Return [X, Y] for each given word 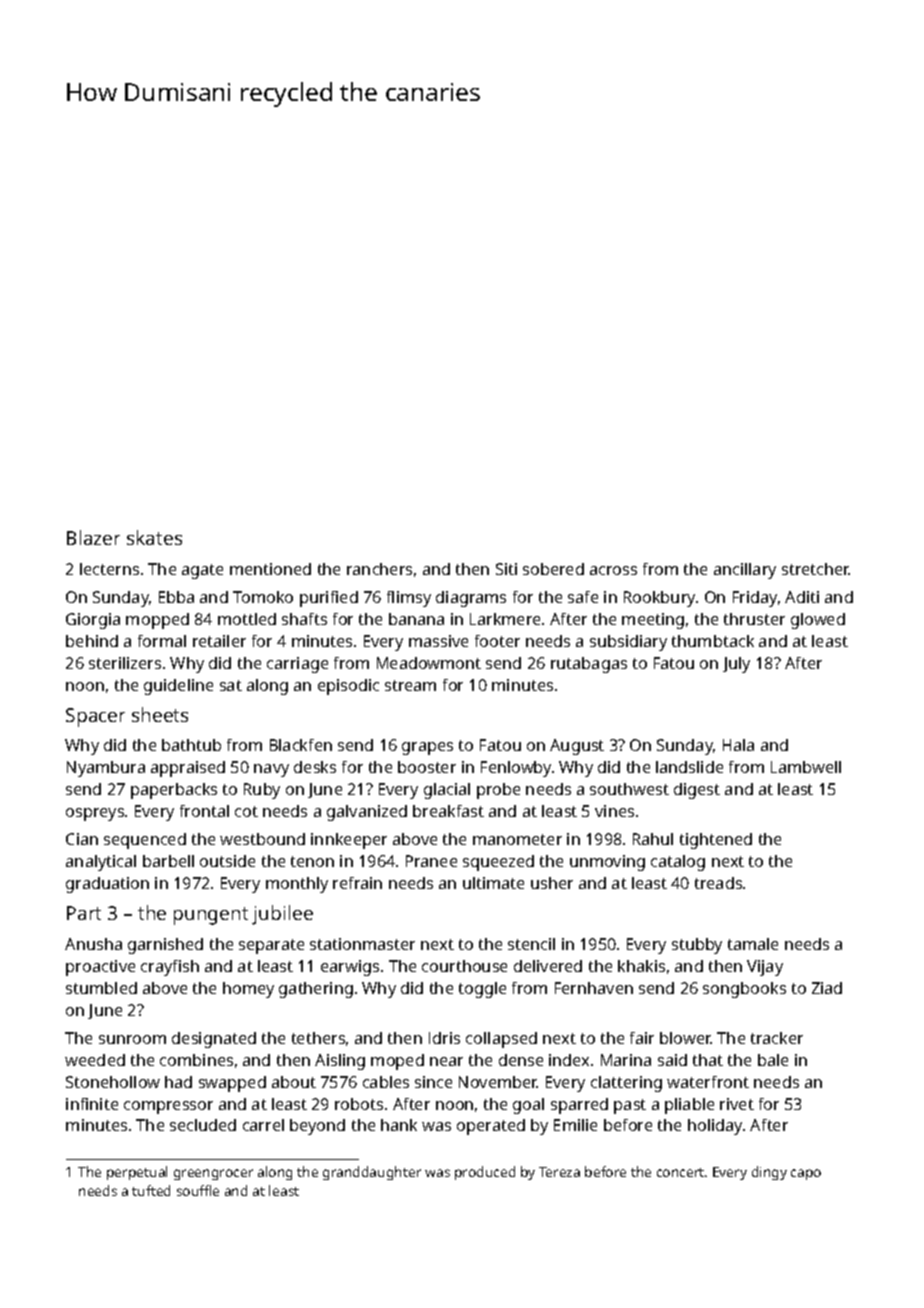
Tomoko [263, 597]
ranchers [379, 569]
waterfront [708, 1082]
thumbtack [713, 641]
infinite [92, 1104]
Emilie [575, 1125]
